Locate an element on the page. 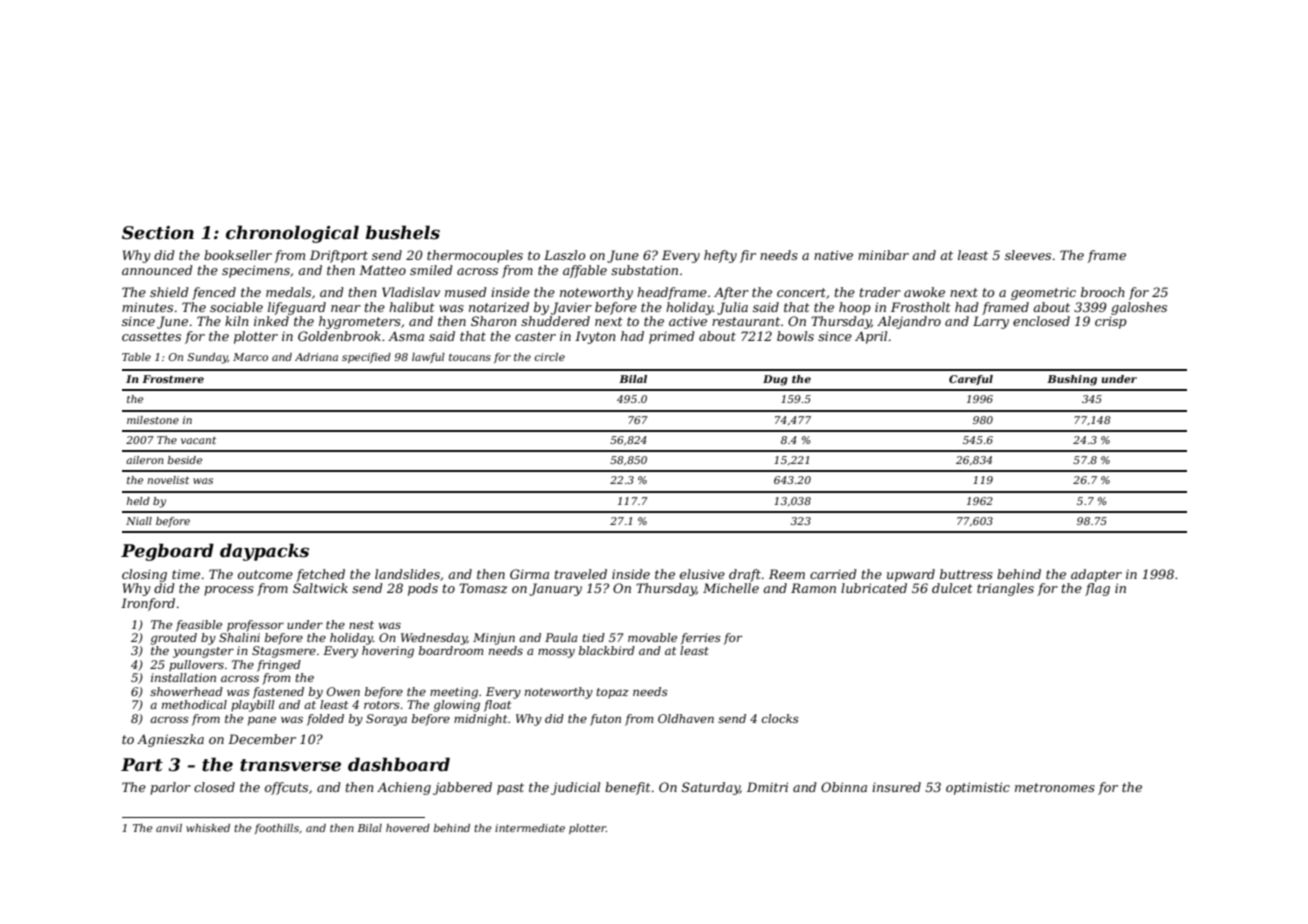  specimens is located at coordinates (256, 271).
